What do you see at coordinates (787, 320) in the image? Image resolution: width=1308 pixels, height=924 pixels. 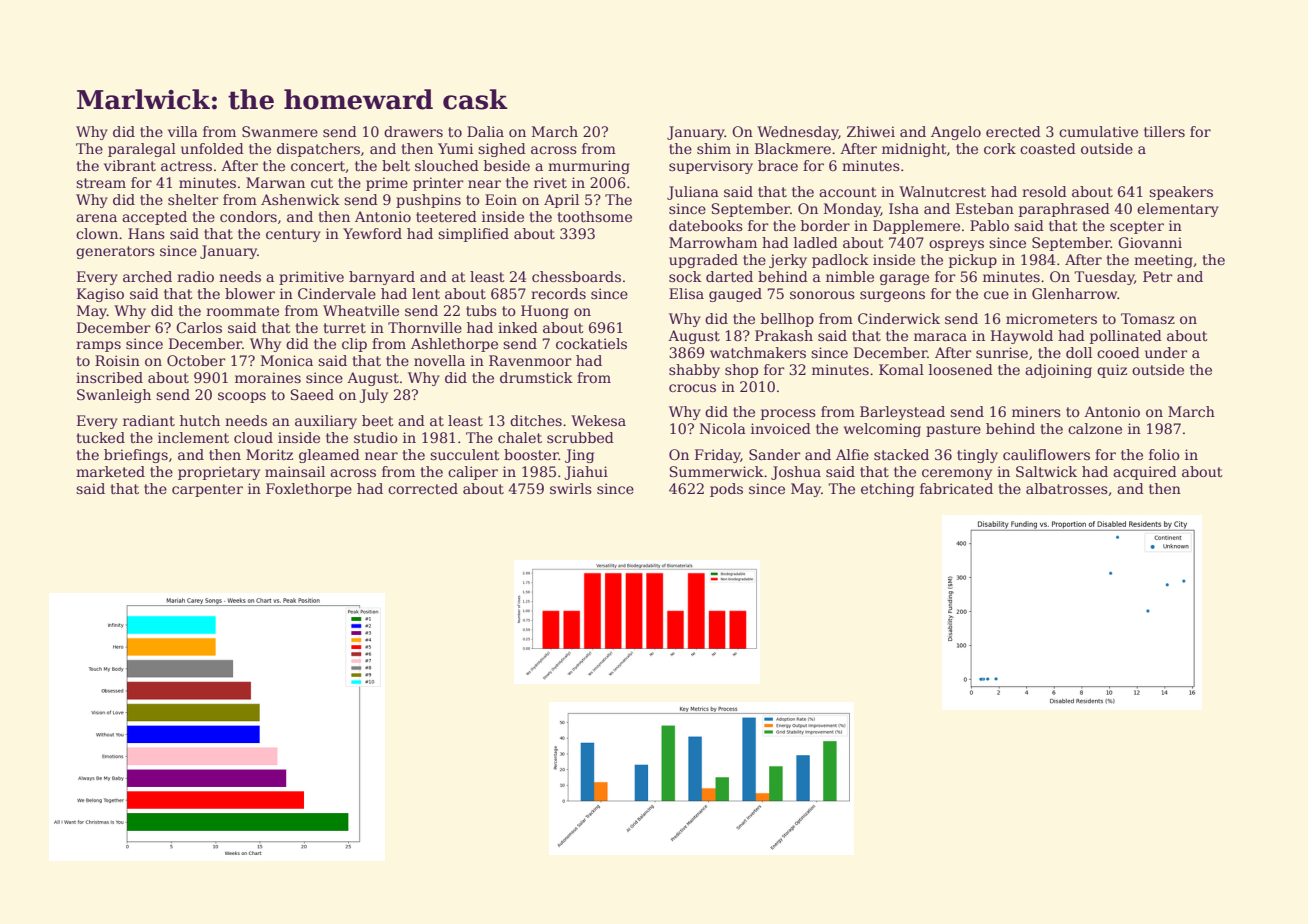 I see `bellhop` at bounding box center [787, 320].
